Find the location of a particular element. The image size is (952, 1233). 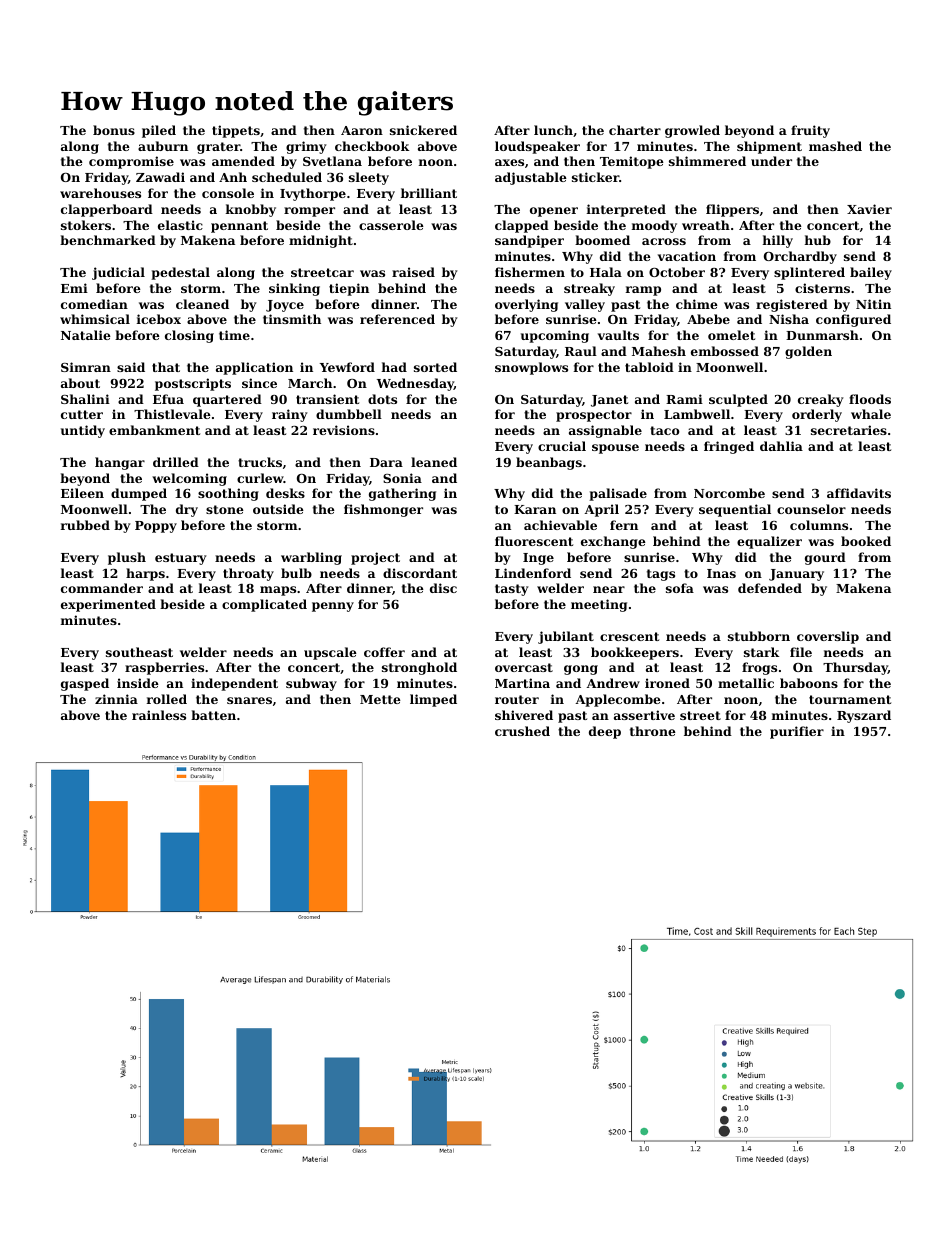

rainless is located at coordinates (159, 715).
